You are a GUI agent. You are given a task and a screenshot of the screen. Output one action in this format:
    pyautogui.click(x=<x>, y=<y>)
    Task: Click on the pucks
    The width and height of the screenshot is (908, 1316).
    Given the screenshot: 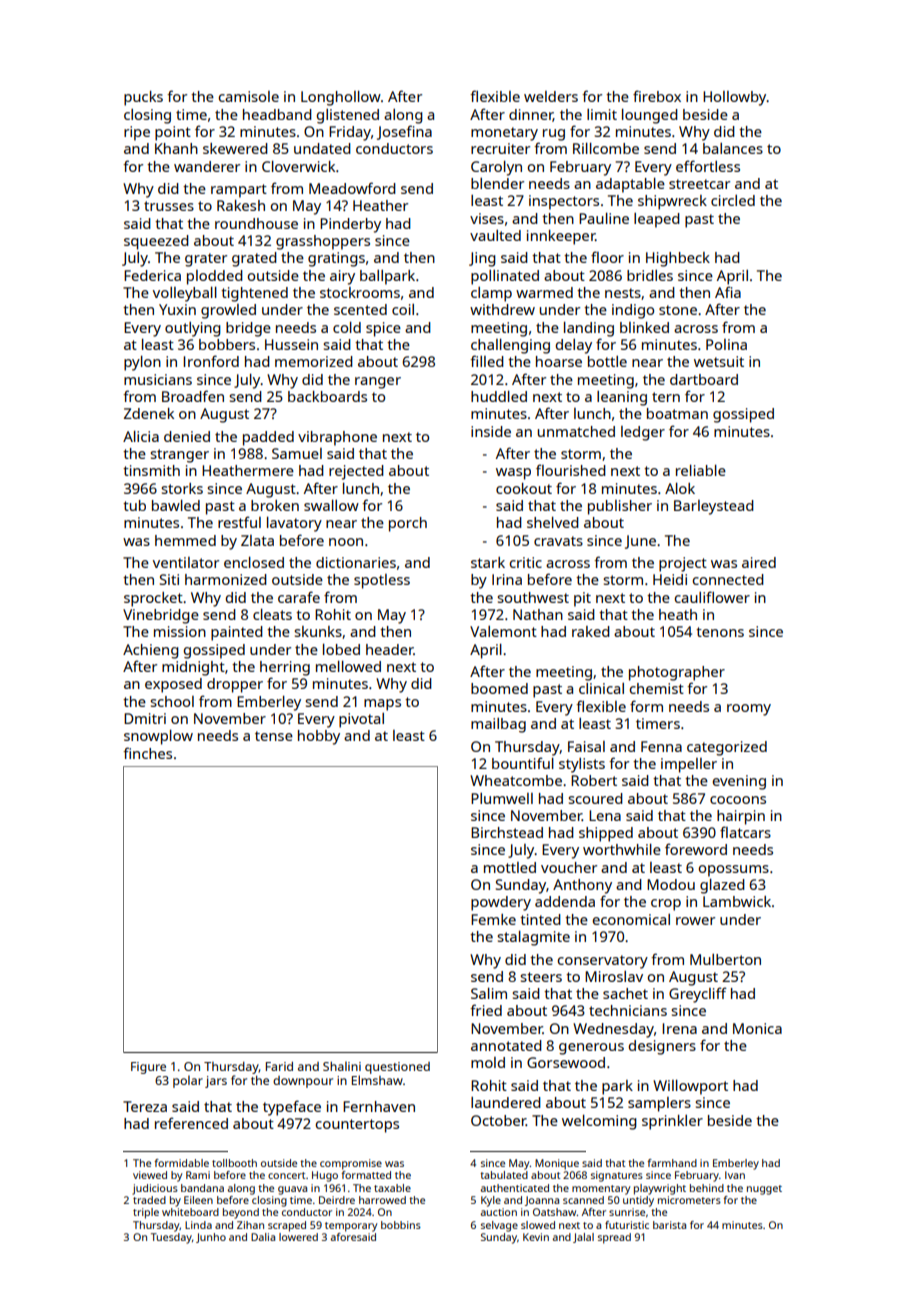 What is the action you would take?
    pyautogui.click(x=143, y=98)
